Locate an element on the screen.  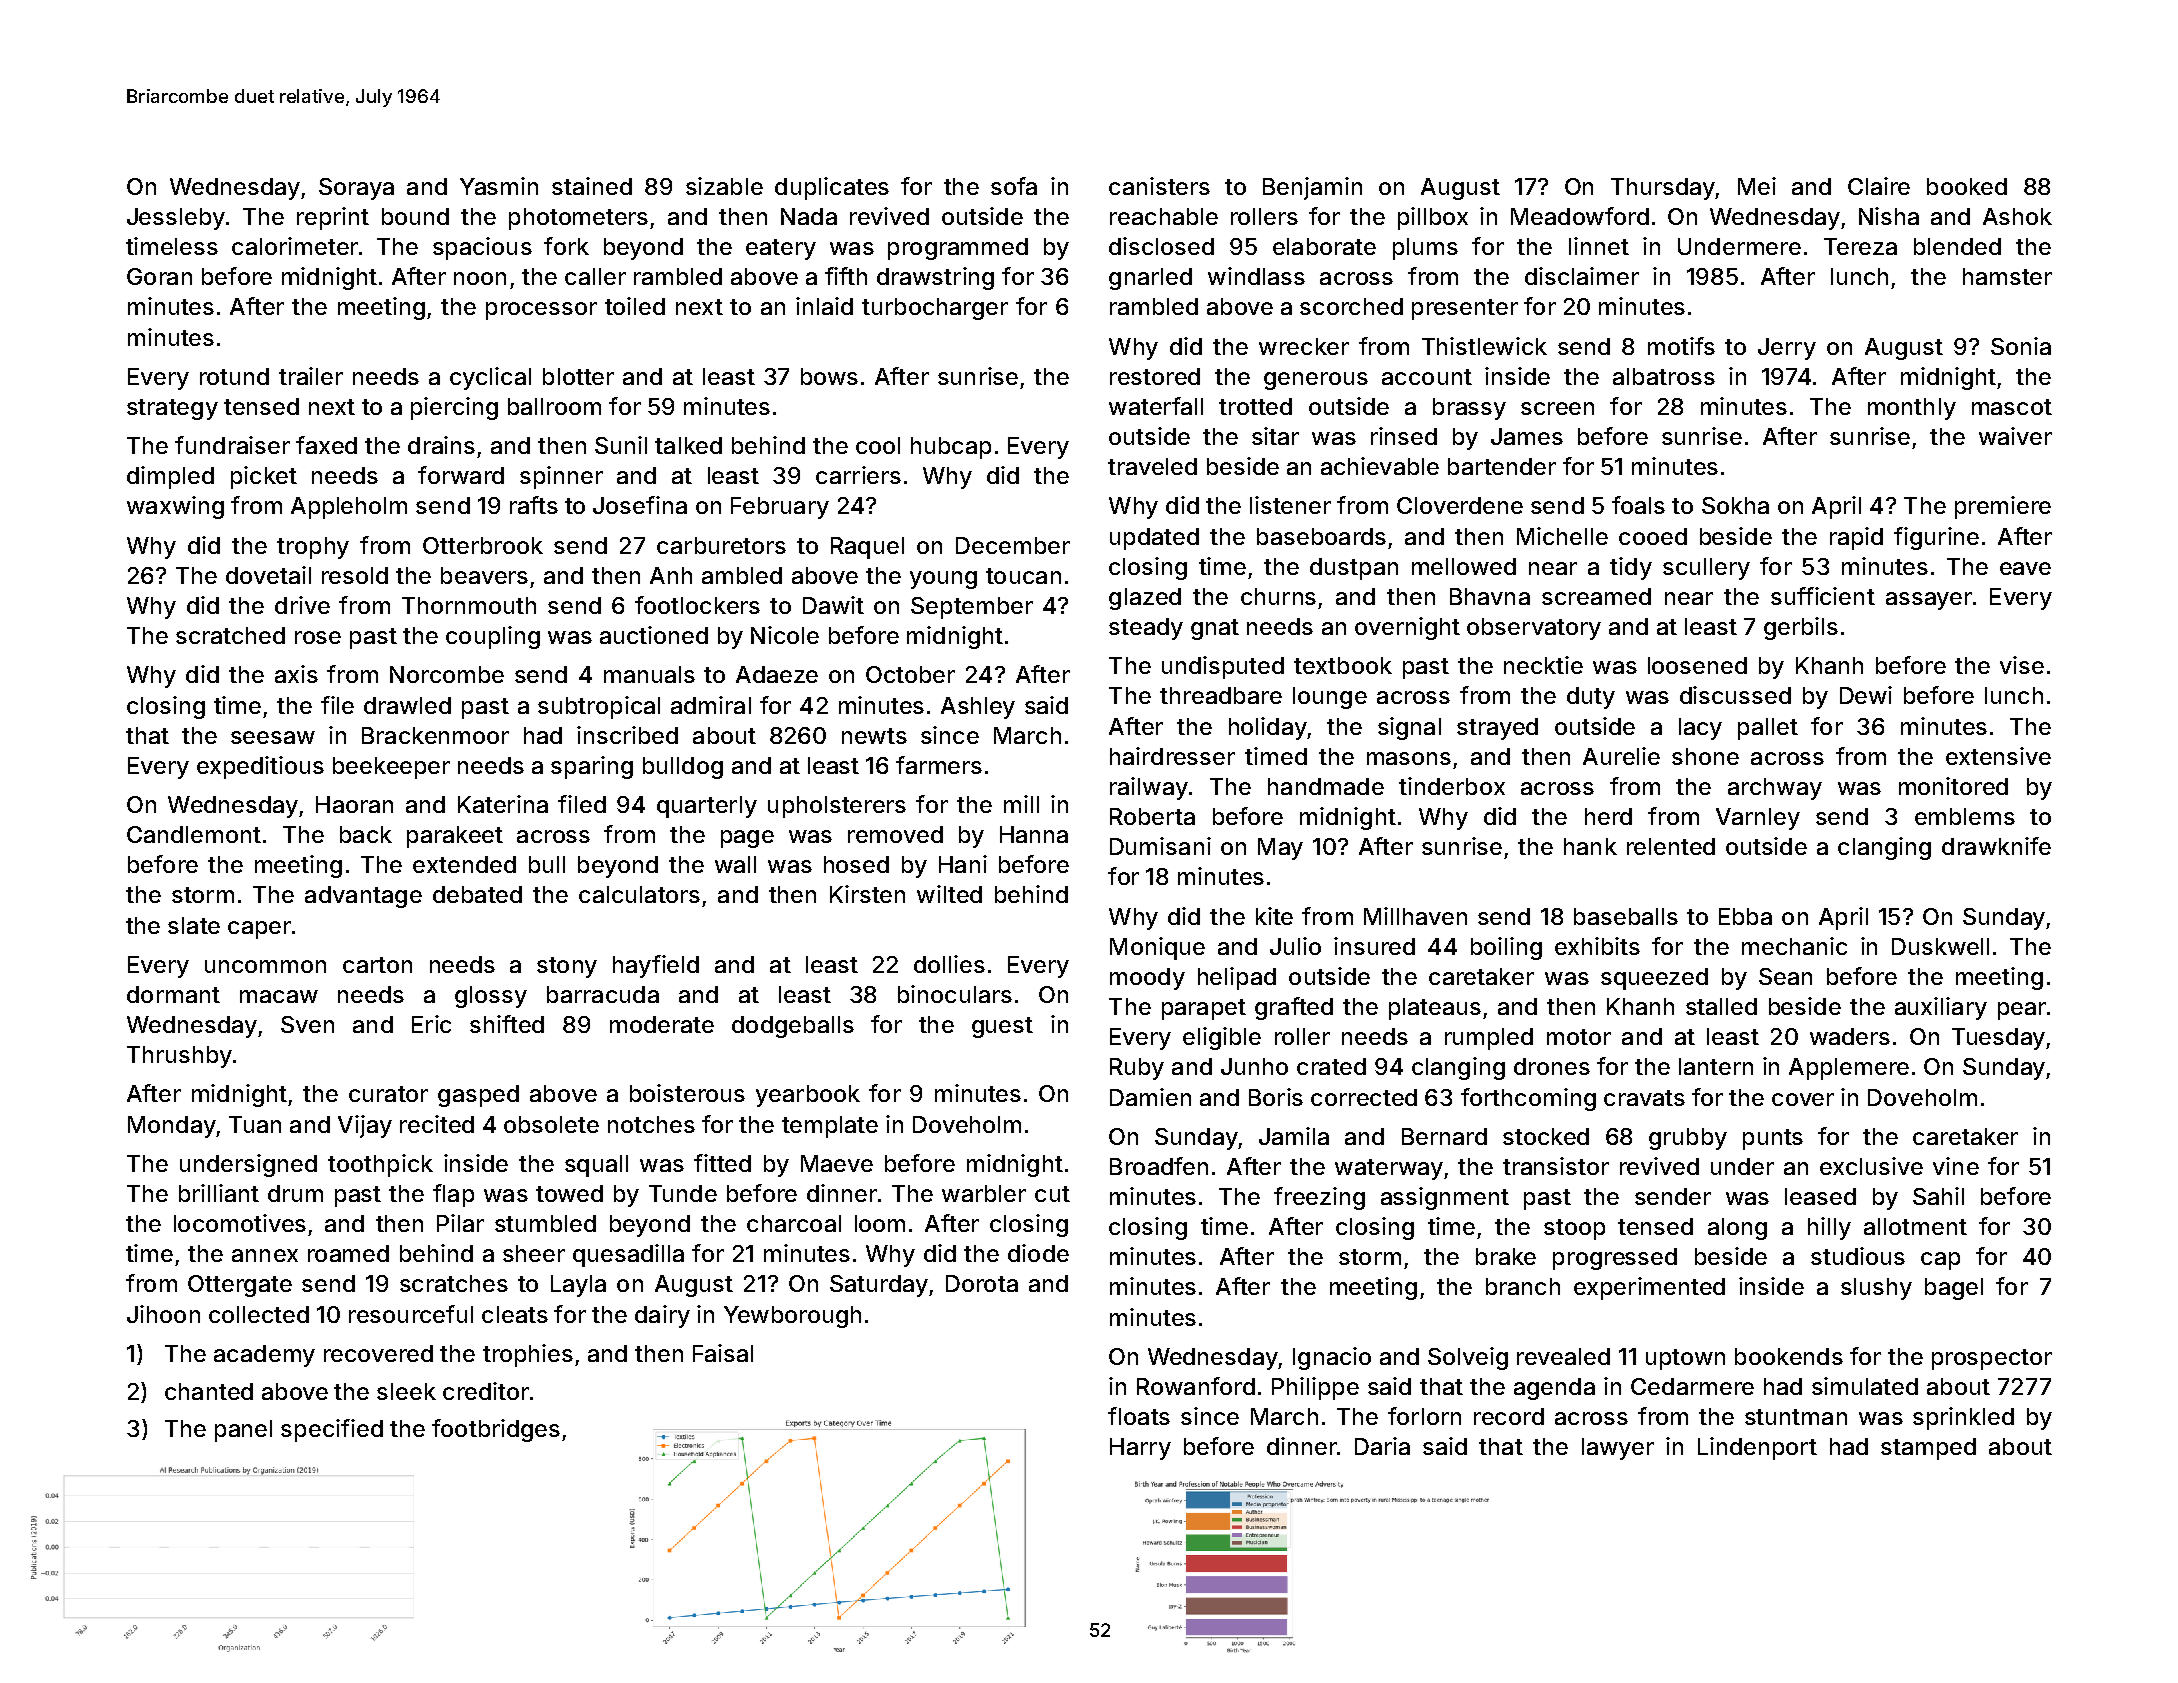
Sahil is located at coordinates (1938, 1196).
